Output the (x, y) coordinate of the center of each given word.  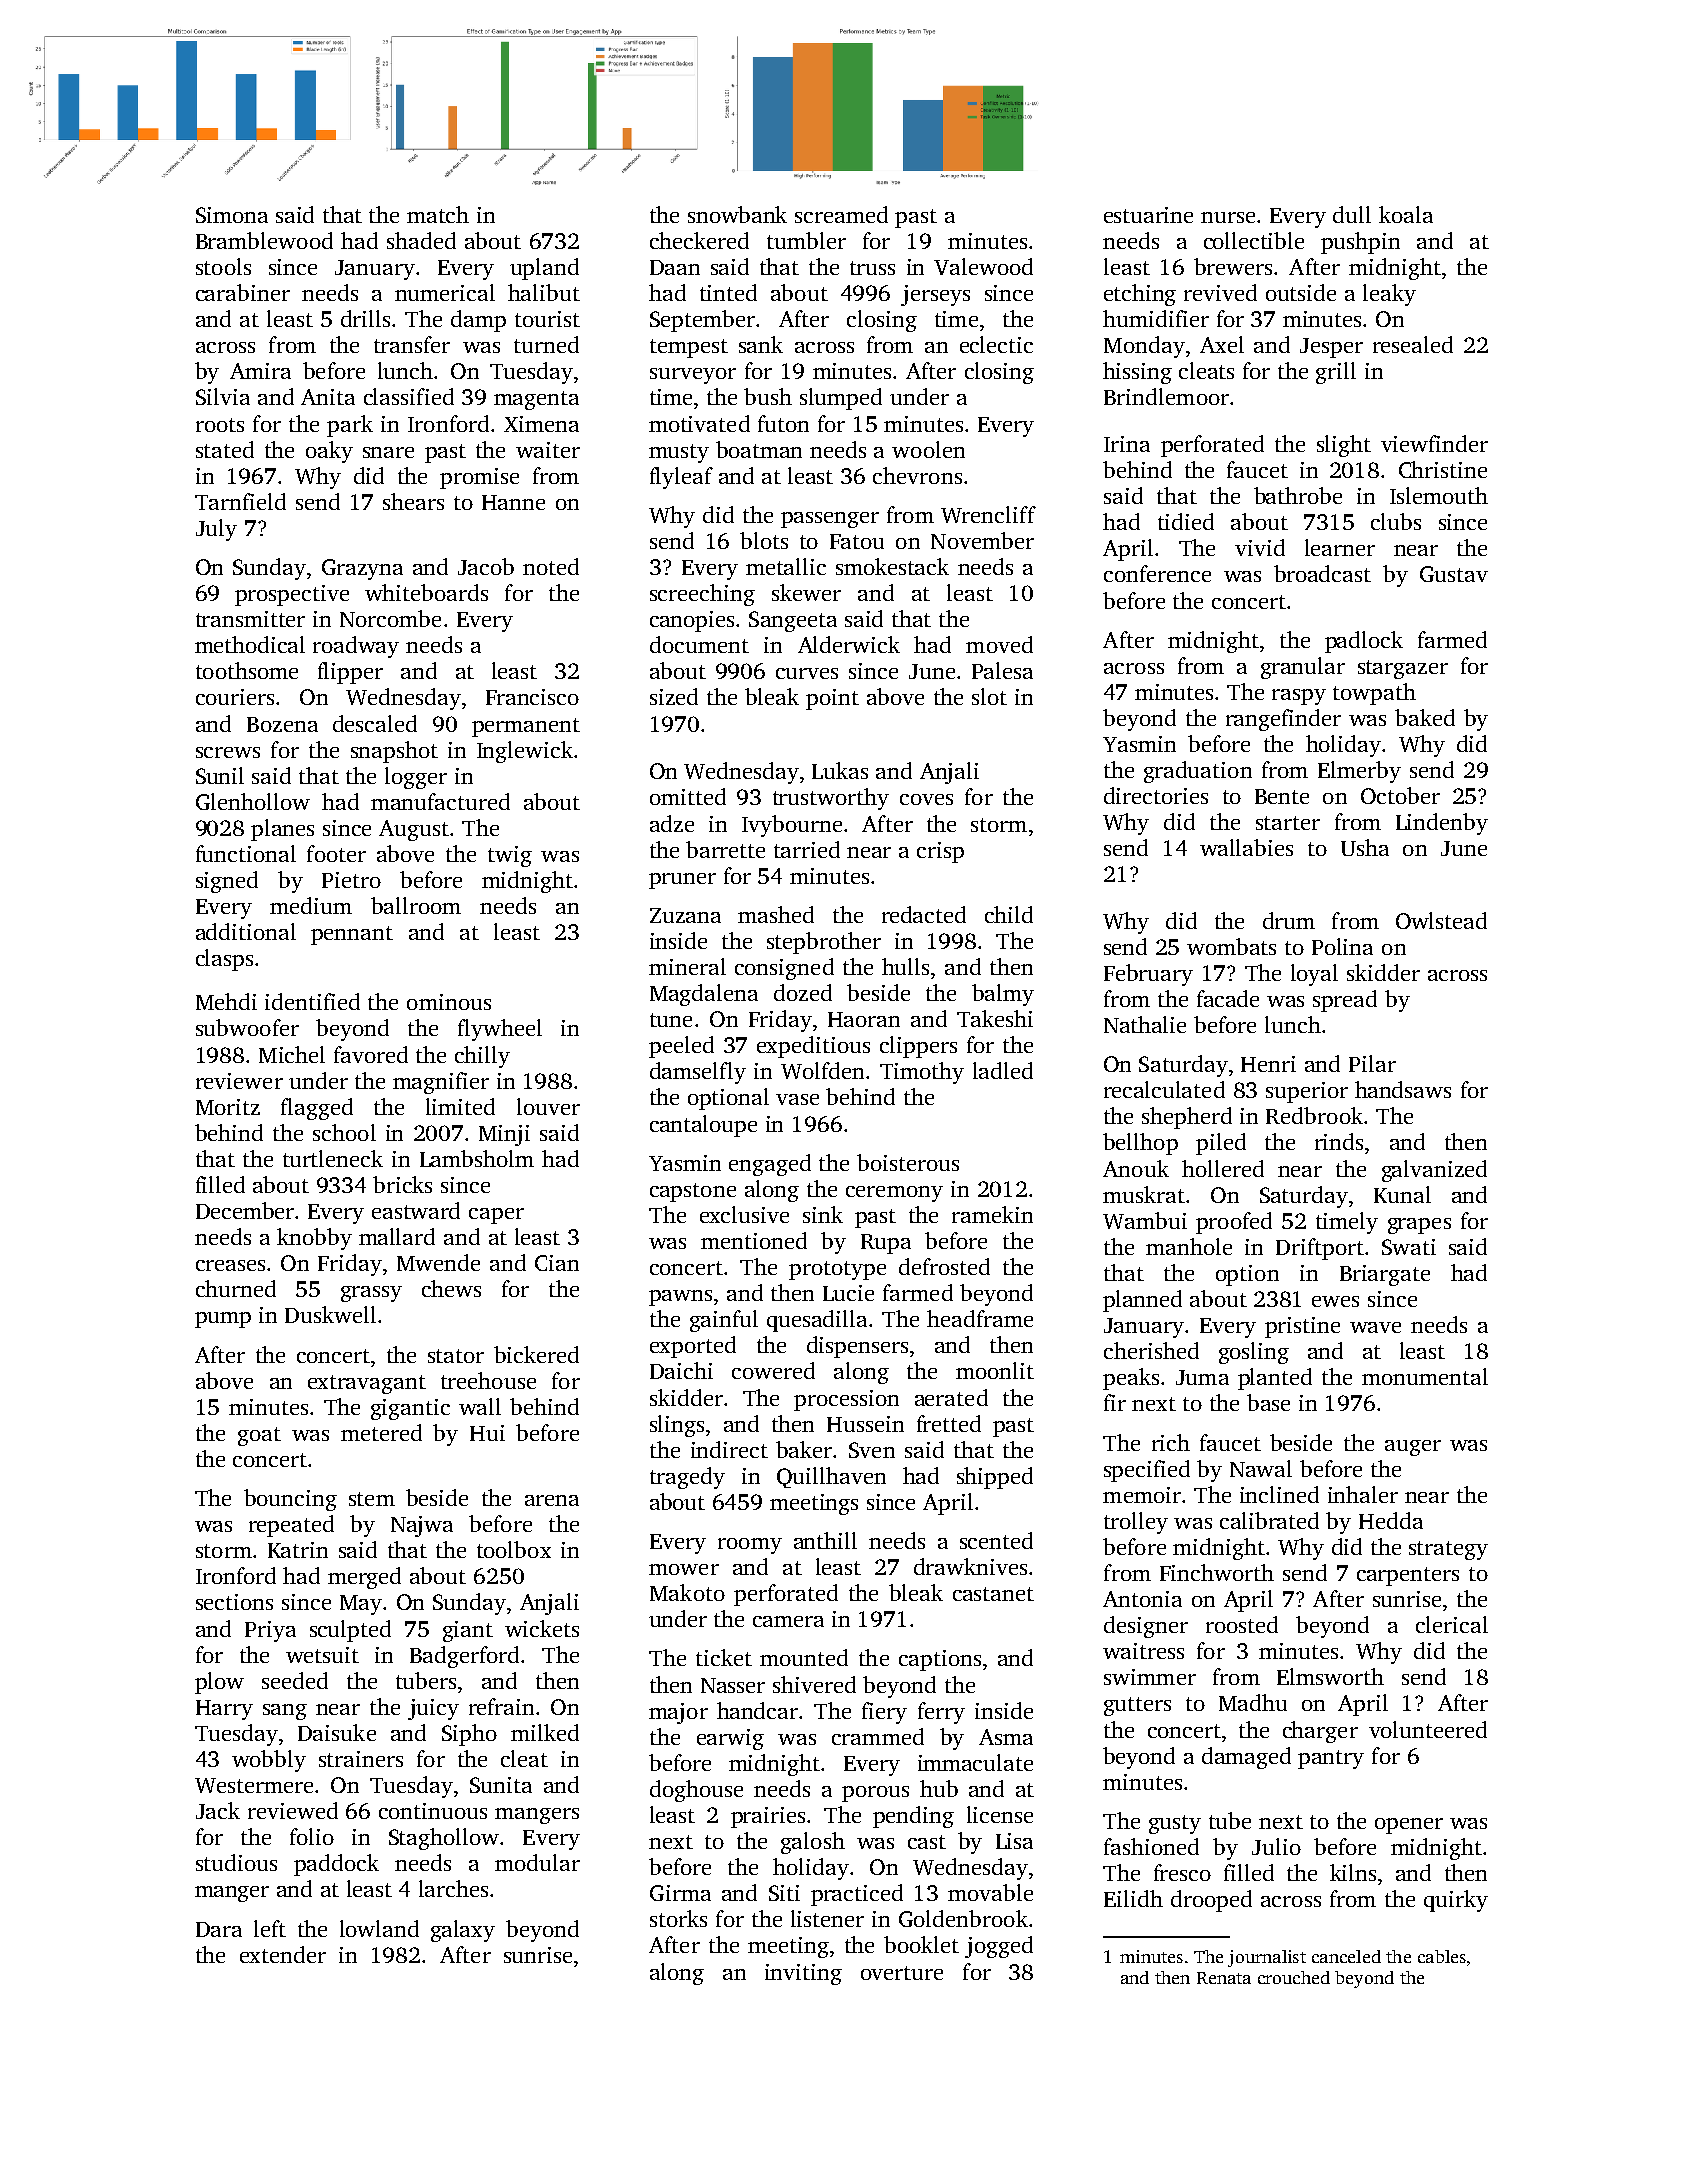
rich (1171, 1442)
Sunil (220, 775)
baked (1425, 717)
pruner (682, 881)
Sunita (501, 1785)
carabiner (243, 292)
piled (1221, 1144)
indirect (729, 1449)
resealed (1413, 344)
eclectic (996, 344)
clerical (1452, 1624)
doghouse (696, 1791)
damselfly (698, 1073)
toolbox (514, 1549)
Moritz (228, 1107)
